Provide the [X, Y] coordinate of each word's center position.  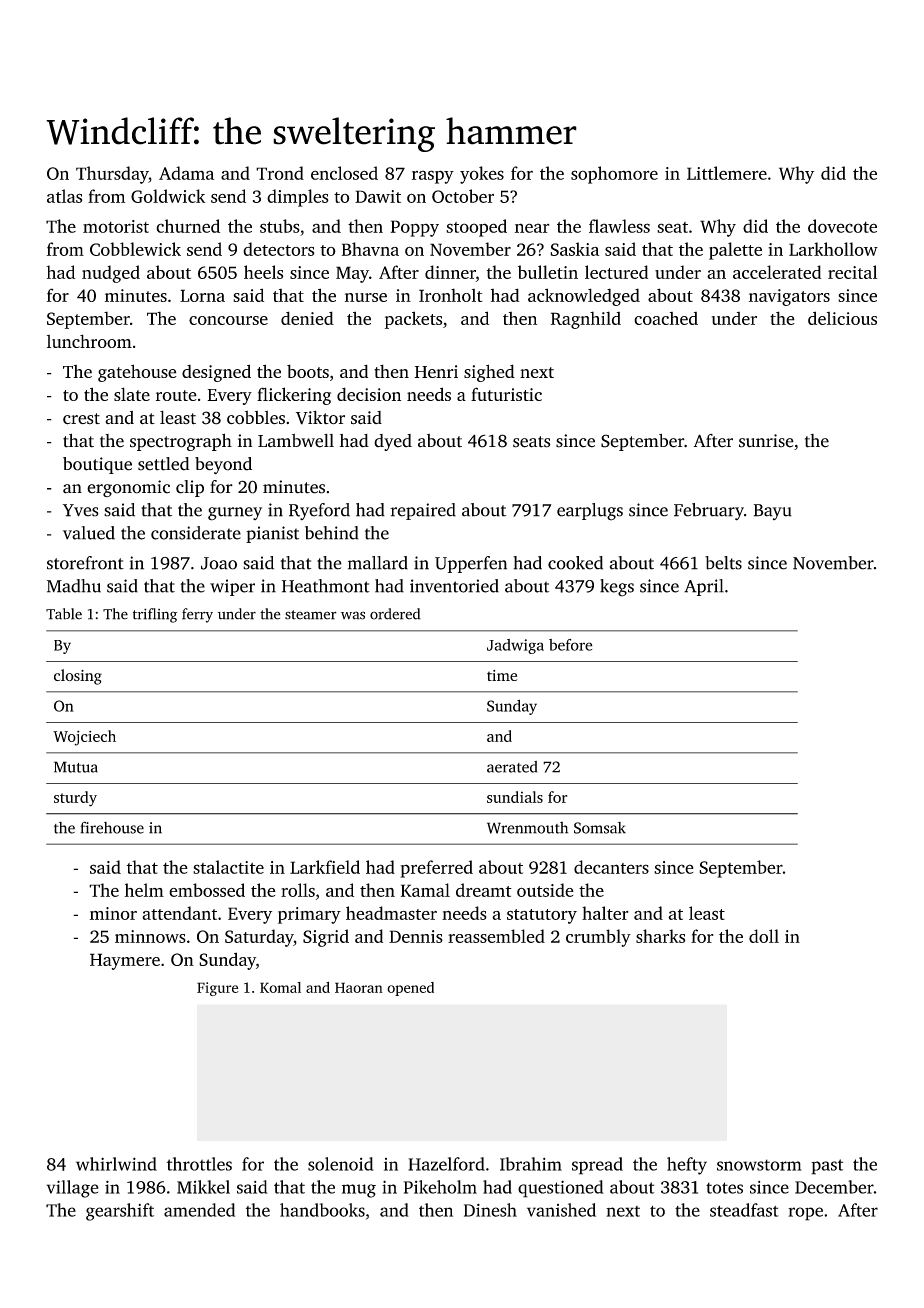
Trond [280, 173]
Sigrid [326, 938]
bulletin [548, 272]
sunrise [766, 441]
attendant [179, 913]
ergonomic [128, 488]
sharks [660, 936]
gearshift [120, 1212]
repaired [423, 511]
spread [597, 1166]
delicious [842, 318]
